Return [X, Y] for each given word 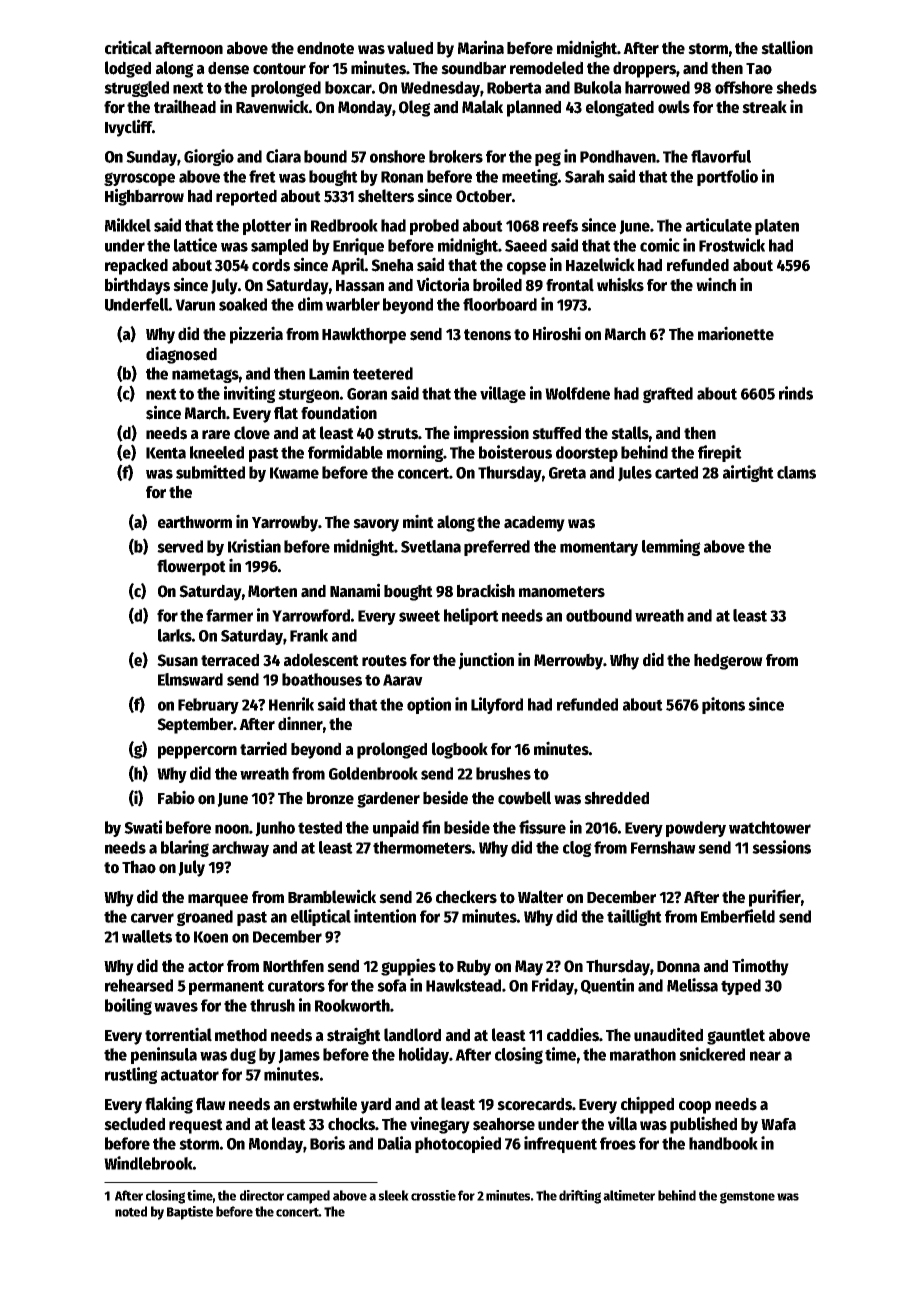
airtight [748, 473]
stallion [787, 47]
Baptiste [190, 1213]
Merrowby [569, 661]
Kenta [166, 453]
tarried [263, 748]
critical [128, 47]
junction [486, 661]
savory [376, 525]
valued [410, 48]
